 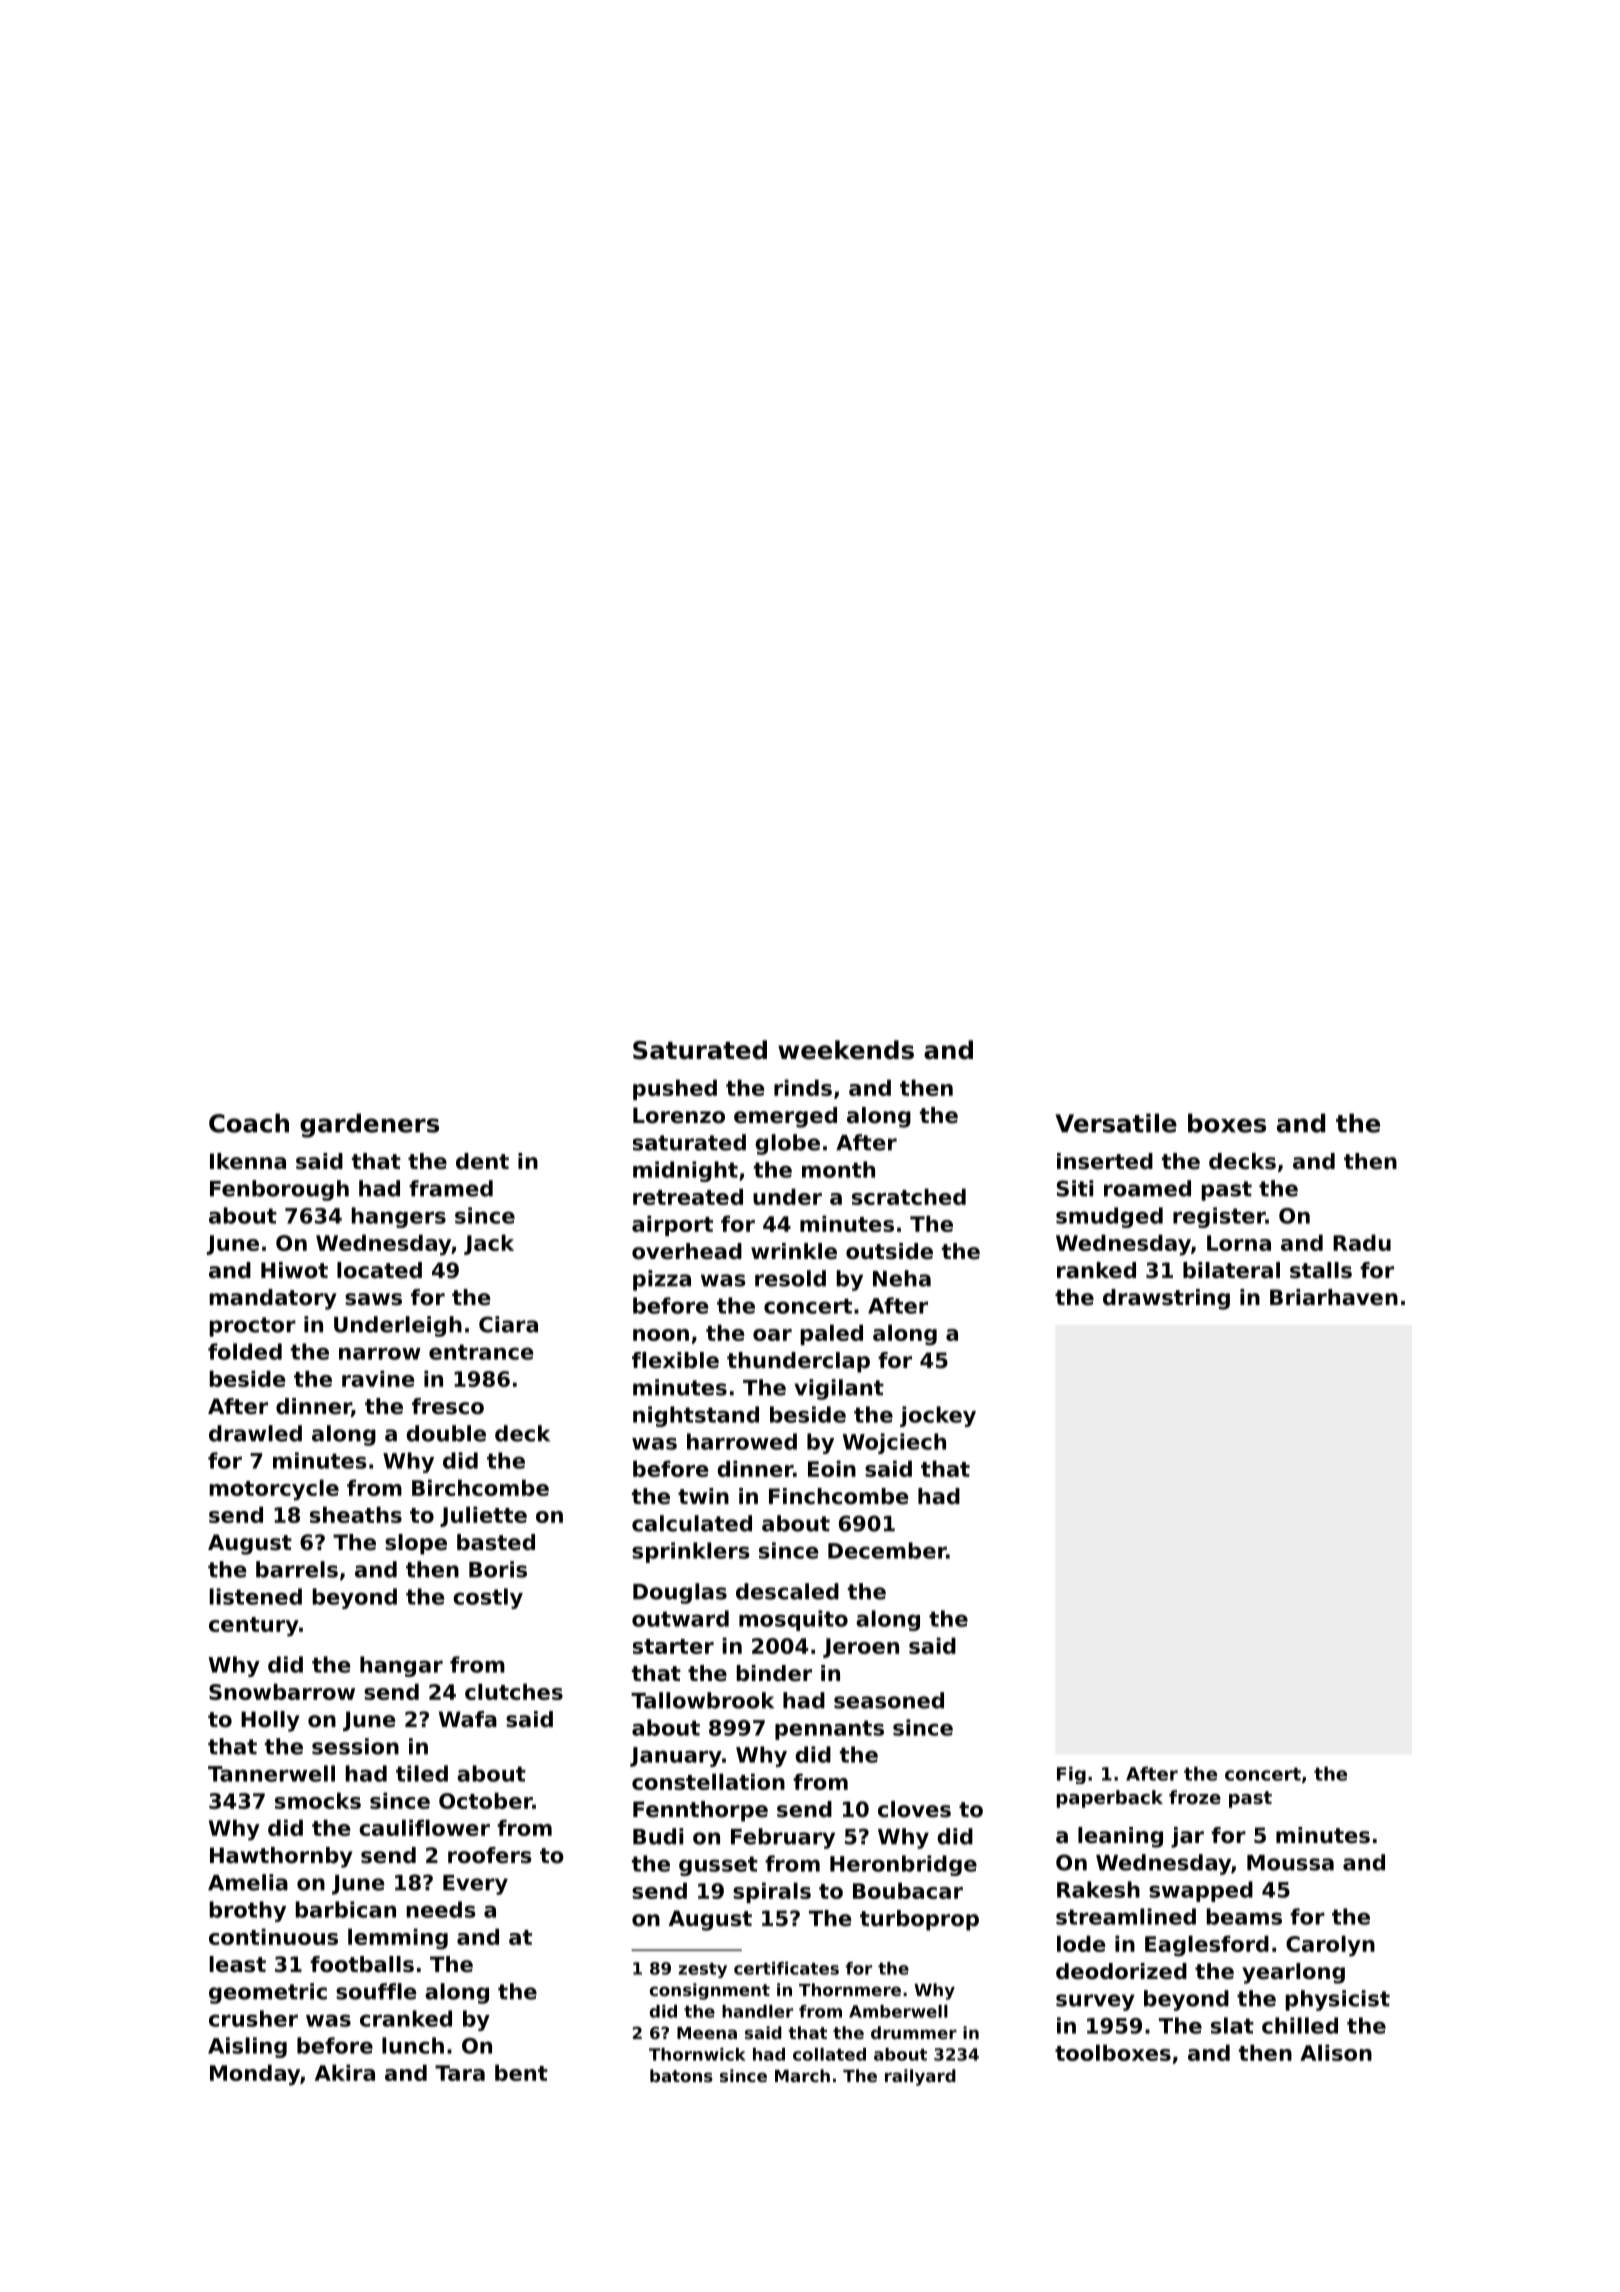 What do you see at coordinates (794, 1251) in the page?
I see `wrinkle` at bounding box center [794, 1251].
